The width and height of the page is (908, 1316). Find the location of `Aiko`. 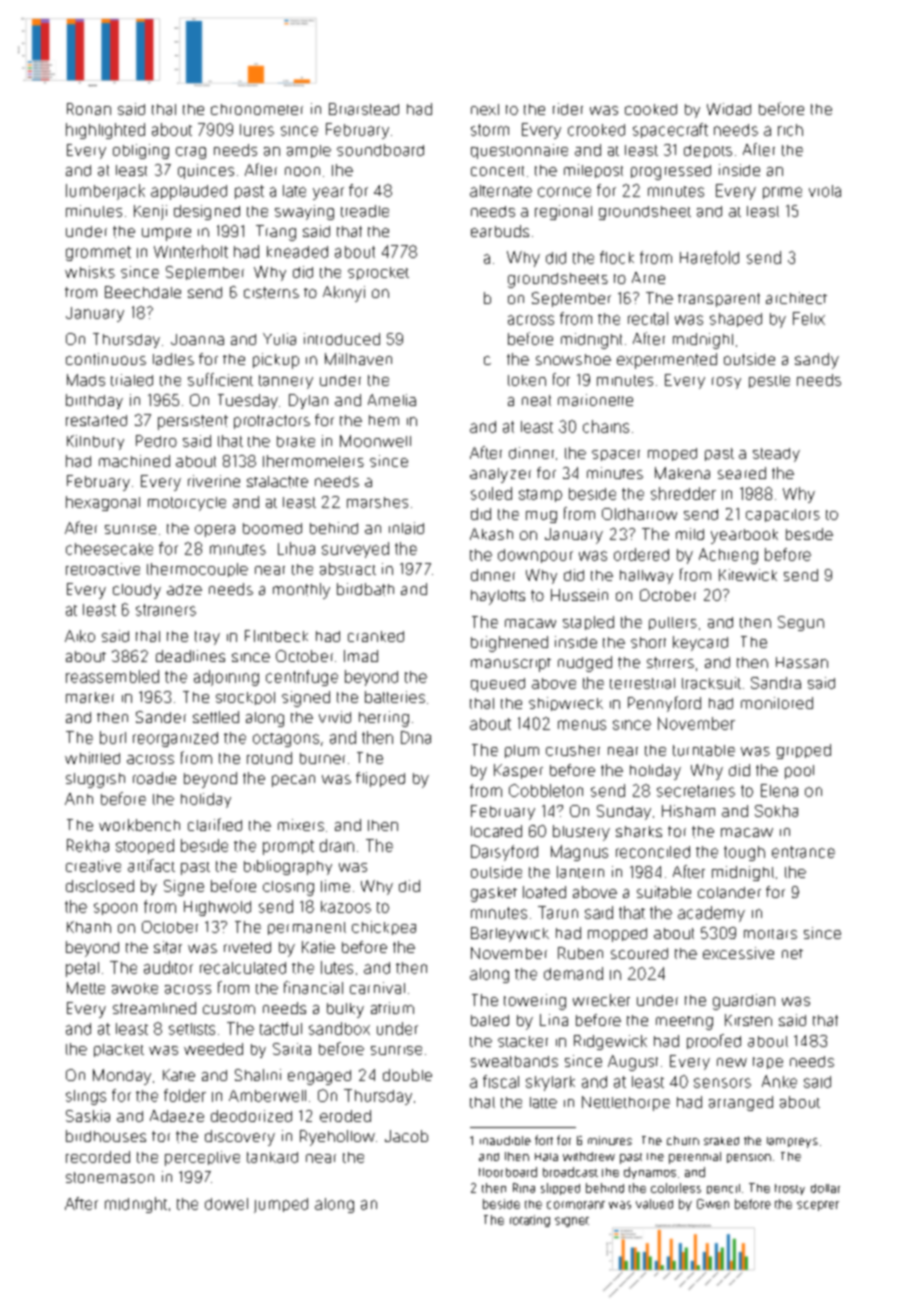

Aiko is located at coordinates (80, 636).
